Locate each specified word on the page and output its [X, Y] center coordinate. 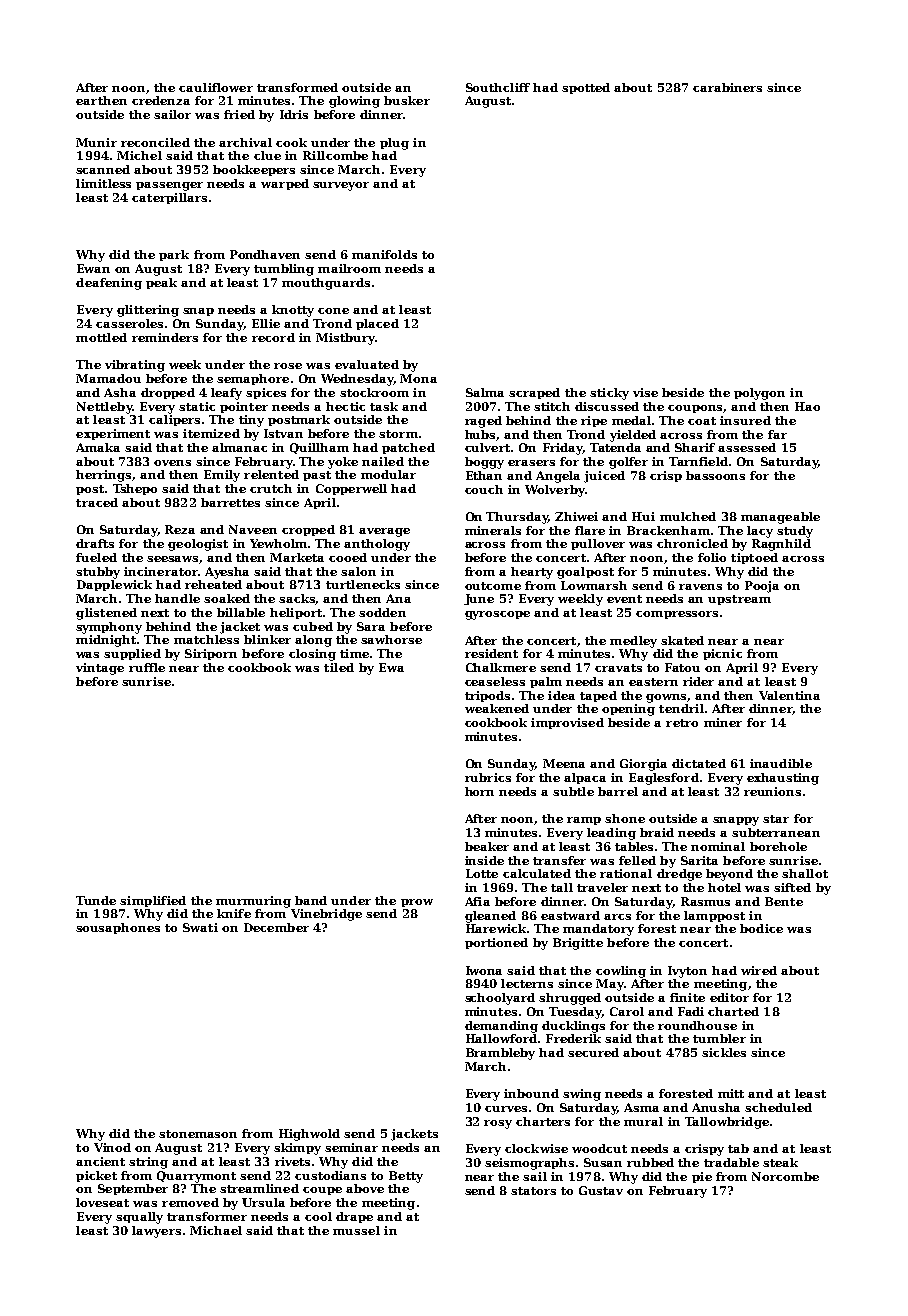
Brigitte [578, 944]
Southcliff [498, 87]
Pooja [762, 587]
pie [702, 1177]
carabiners [727, 87]
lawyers [156, 1232]
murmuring [253, 902]
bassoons [715, 475]
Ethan [484, 475]
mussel [356, 1230]
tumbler [719, 1038]
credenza [161, 100]
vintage [100, 669]
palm [546, 682]
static [197, 406]
